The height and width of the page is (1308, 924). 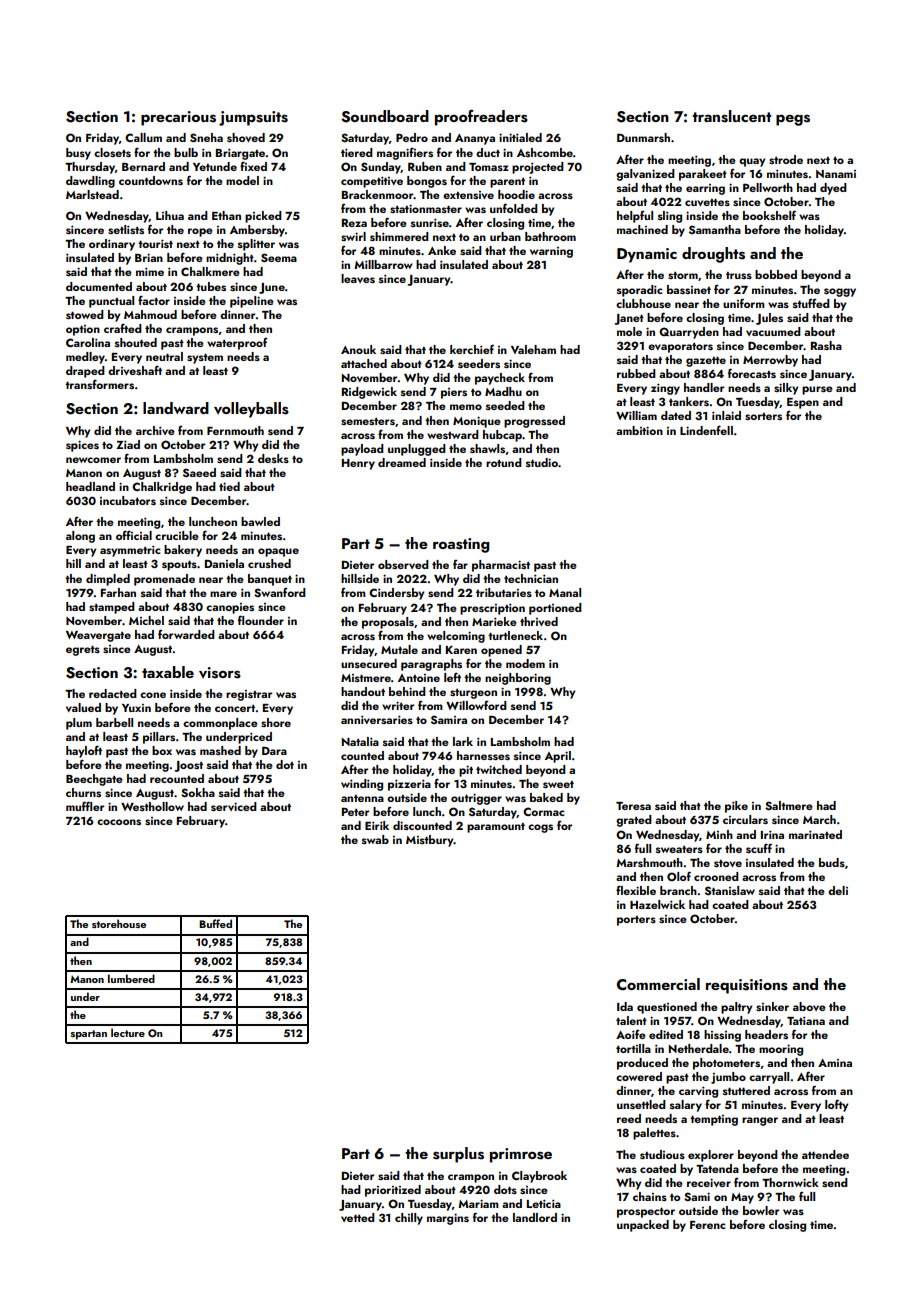 I want to click on pizzeria, so click(x=409, y=785).
